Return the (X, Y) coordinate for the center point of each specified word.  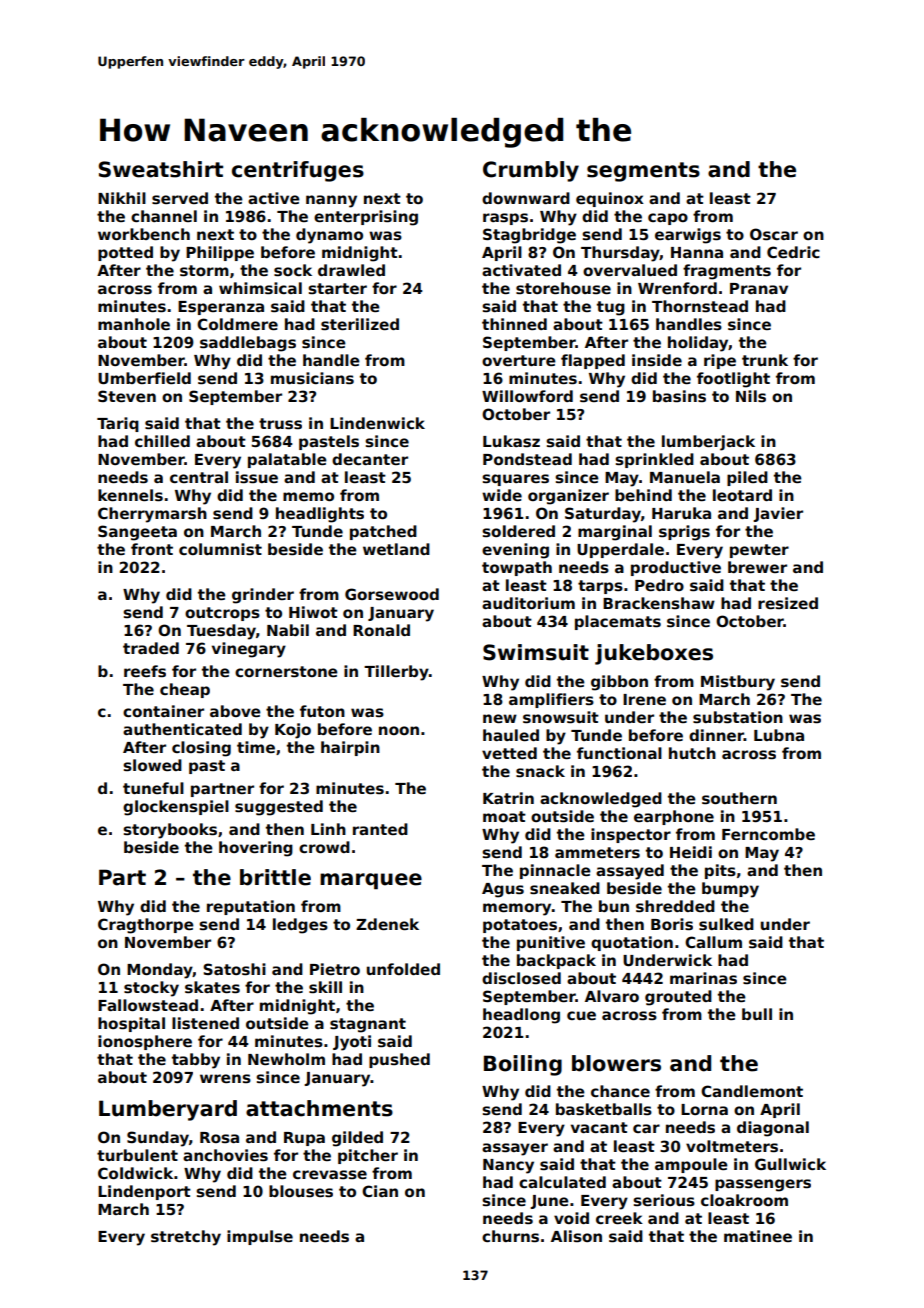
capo (668, 219)
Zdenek (387, 924)
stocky (151, 989)
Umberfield (144, 378)
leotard (742, 495)
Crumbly (531, 171)
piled (747, 478)
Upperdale (620, 550)
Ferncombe (768, 834)
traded (151, 648)
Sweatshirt (161, 169)
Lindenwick (377, 423)
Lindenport (144, 1192)
